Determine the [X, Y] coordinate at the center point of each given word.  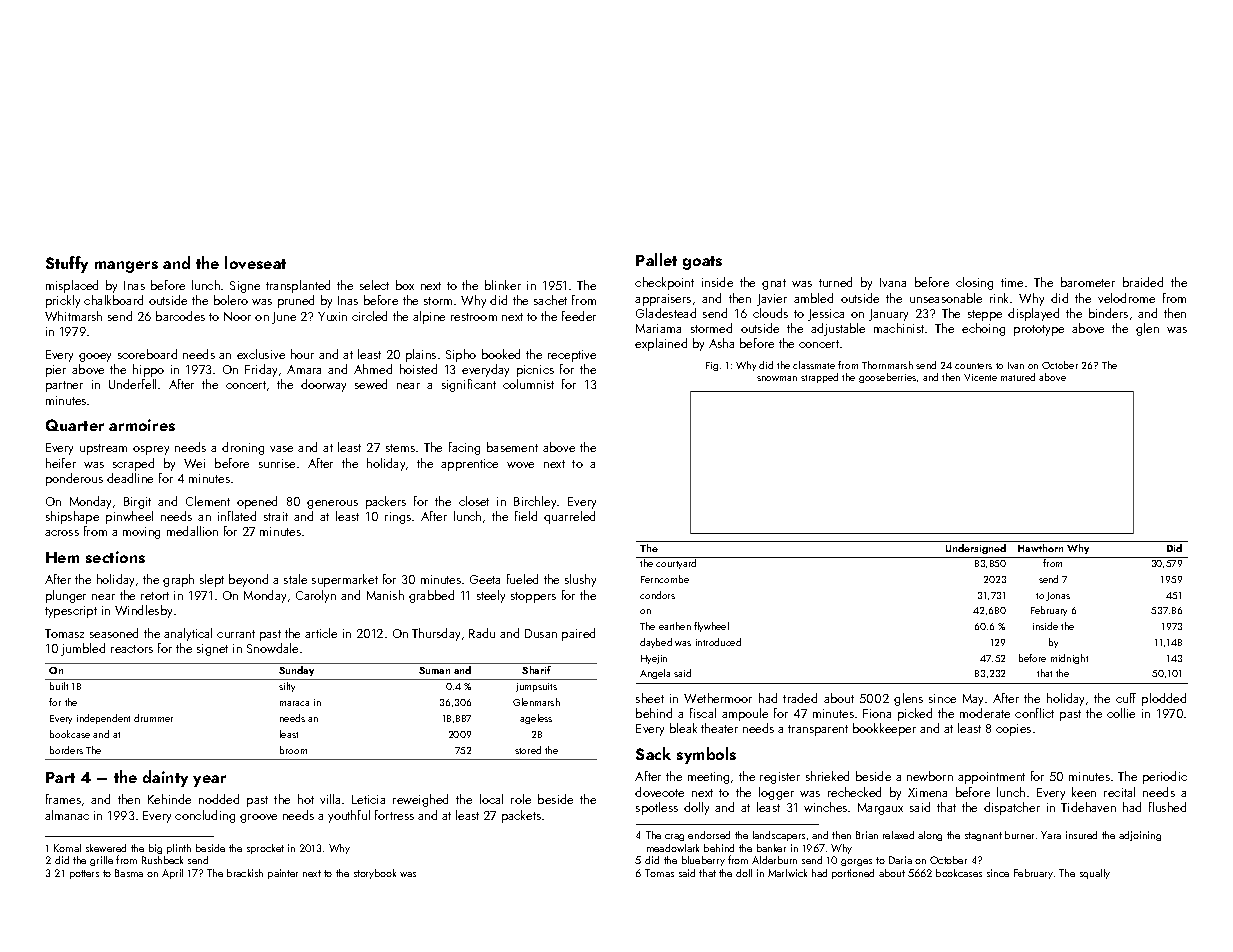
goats [702, 263]
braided [1143, 282]
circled [369, 316]
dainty [165, 778]
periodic [1165, 777]
